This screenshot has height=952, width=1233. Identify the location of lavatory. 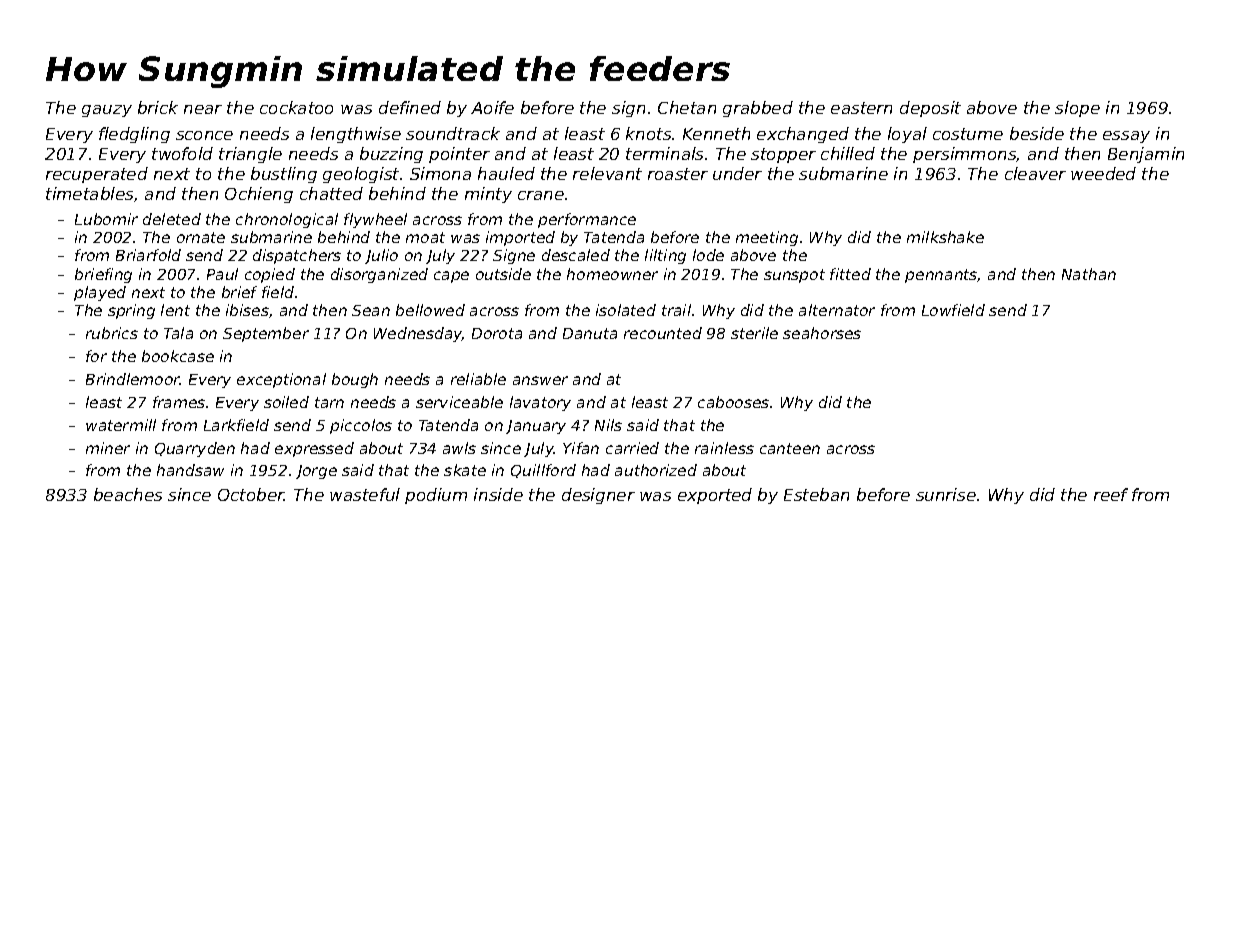
(540, 403).
